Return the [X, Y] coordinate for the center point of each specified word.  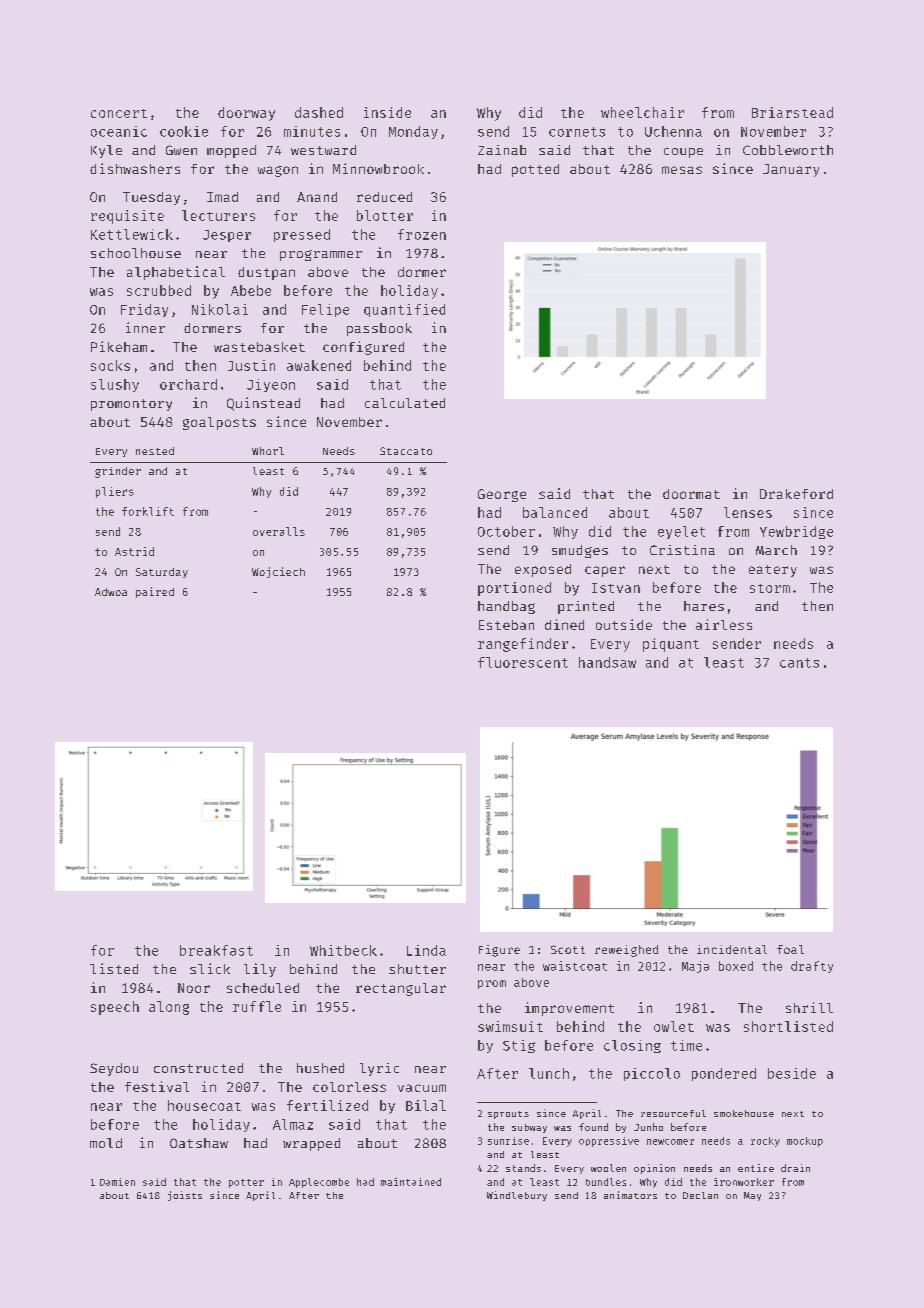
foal [790, 949]
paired [155, 592]
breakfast [216, 950]
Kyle [106, 151]
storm [770, 588]
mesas [682, 170]
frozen [422, 234]
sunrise [508, 1141]
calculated [405, 403]
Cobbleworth [788, 150]
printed [586, 607]
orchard [188, 384]
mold [106, 1143]
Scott [568, 949]
